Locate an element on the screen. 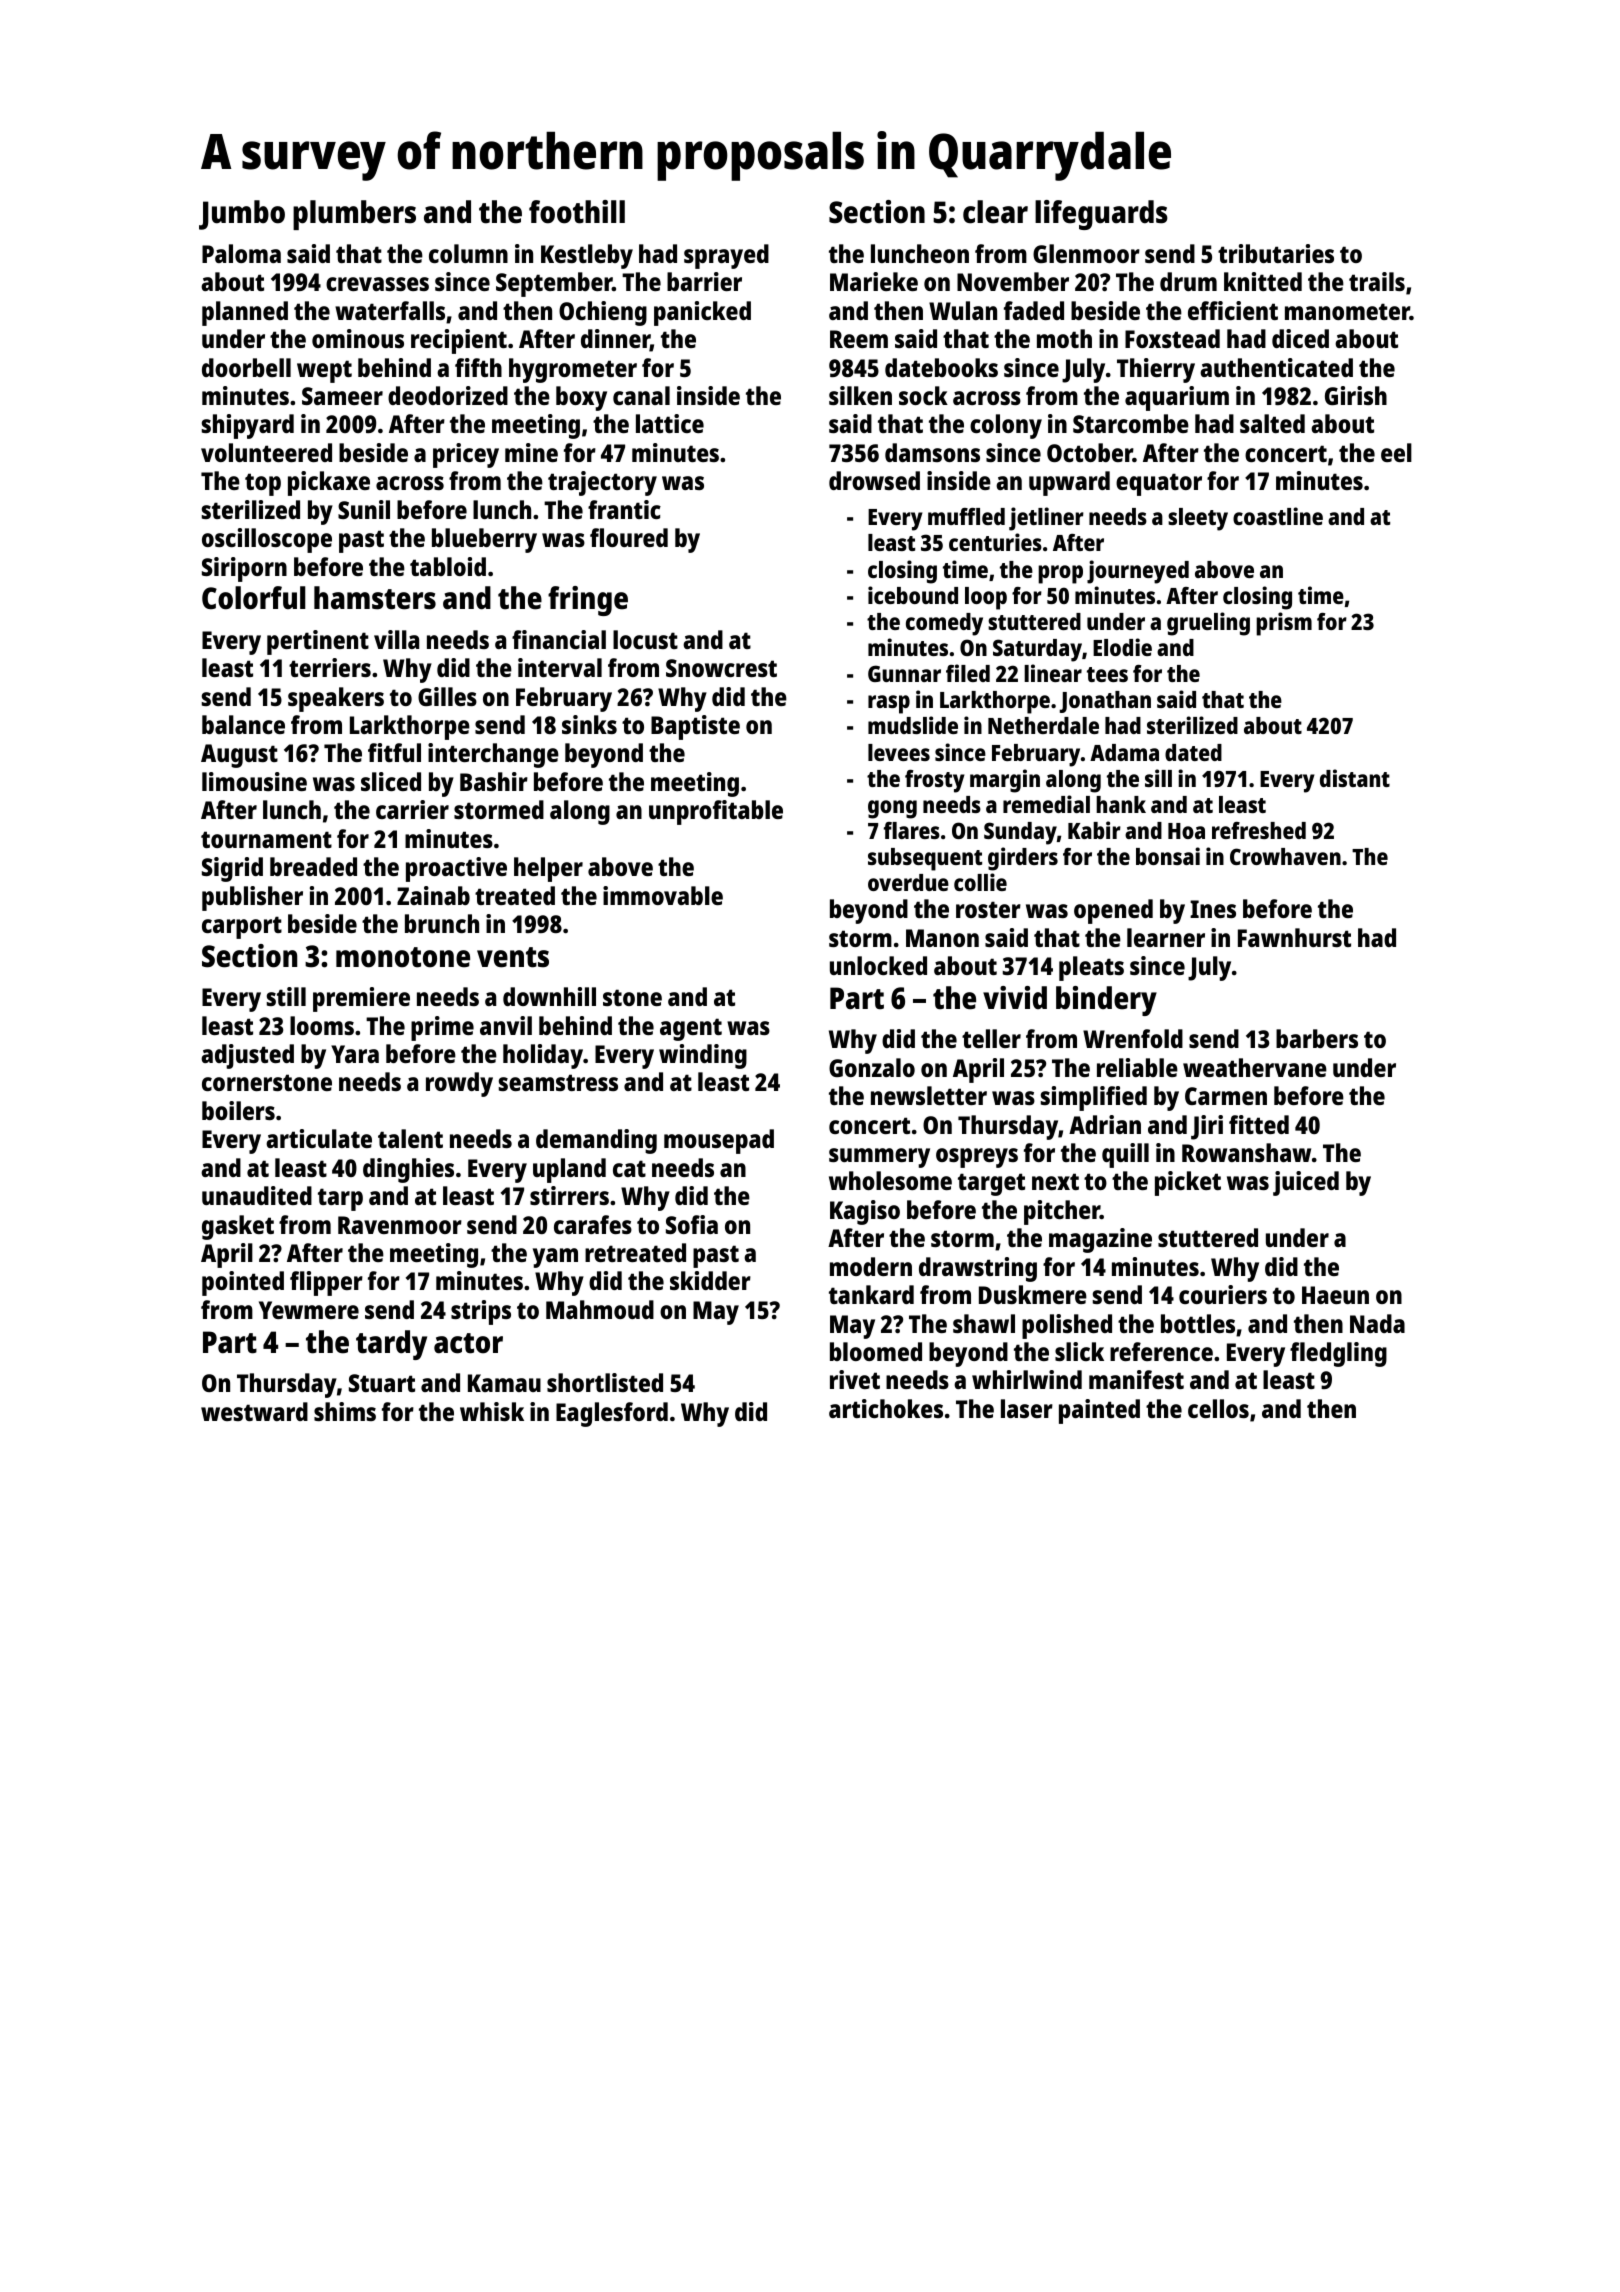 This screenshot has width=1620, height=2292. panicked is located at coordinates (702, 313).
